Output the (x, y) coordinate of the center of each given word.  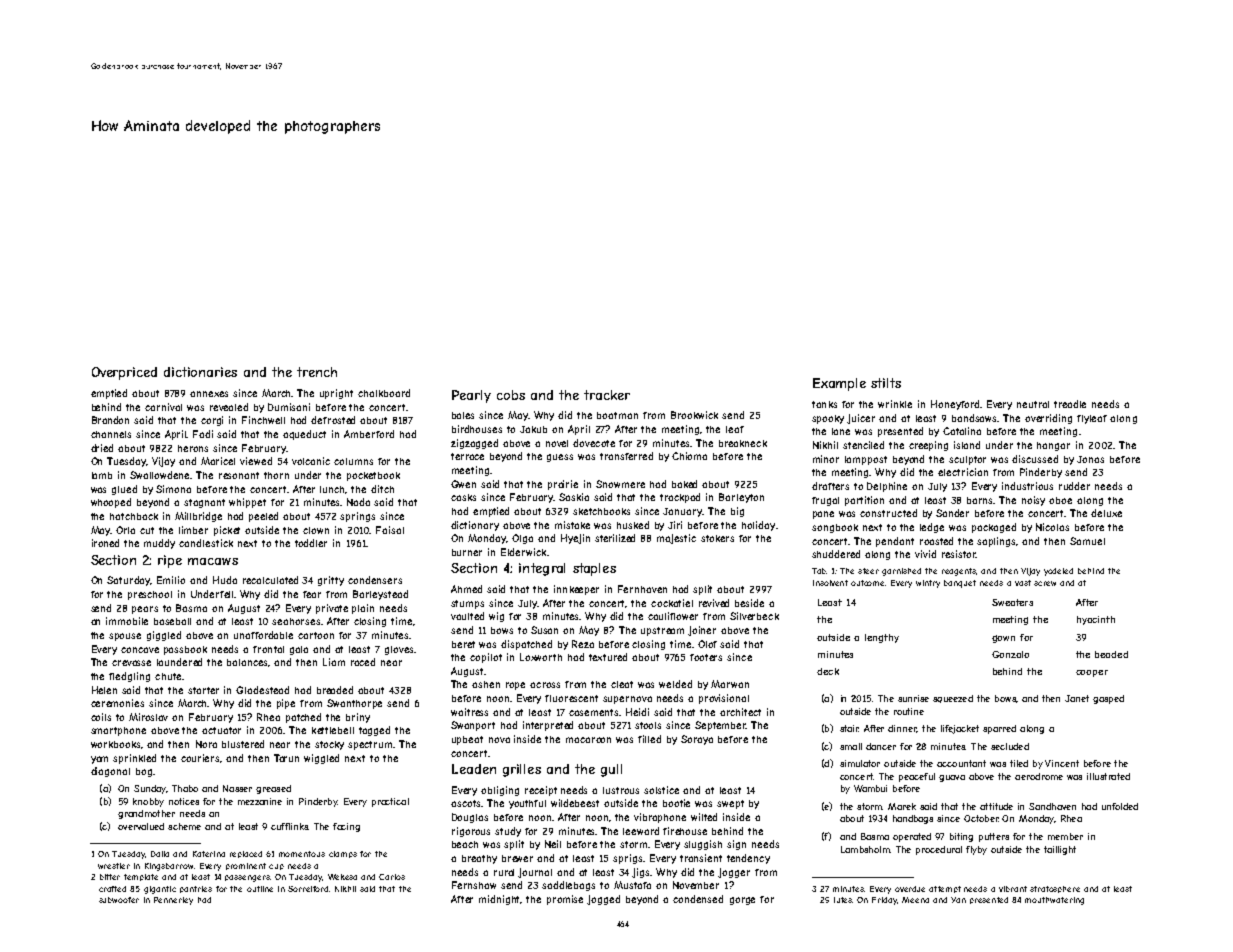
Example (839, 384)
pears (145, 610)
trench (317, 372)
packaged (994, 528)
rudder (1074, 486)
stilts (886, 383)
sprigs (627, 859)
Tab (819, 571)
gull (611, 770)
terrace (467, 456)
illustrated (1108, 776)
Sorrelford (308, 889)
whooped (111, 503)
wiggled (321, 759)
